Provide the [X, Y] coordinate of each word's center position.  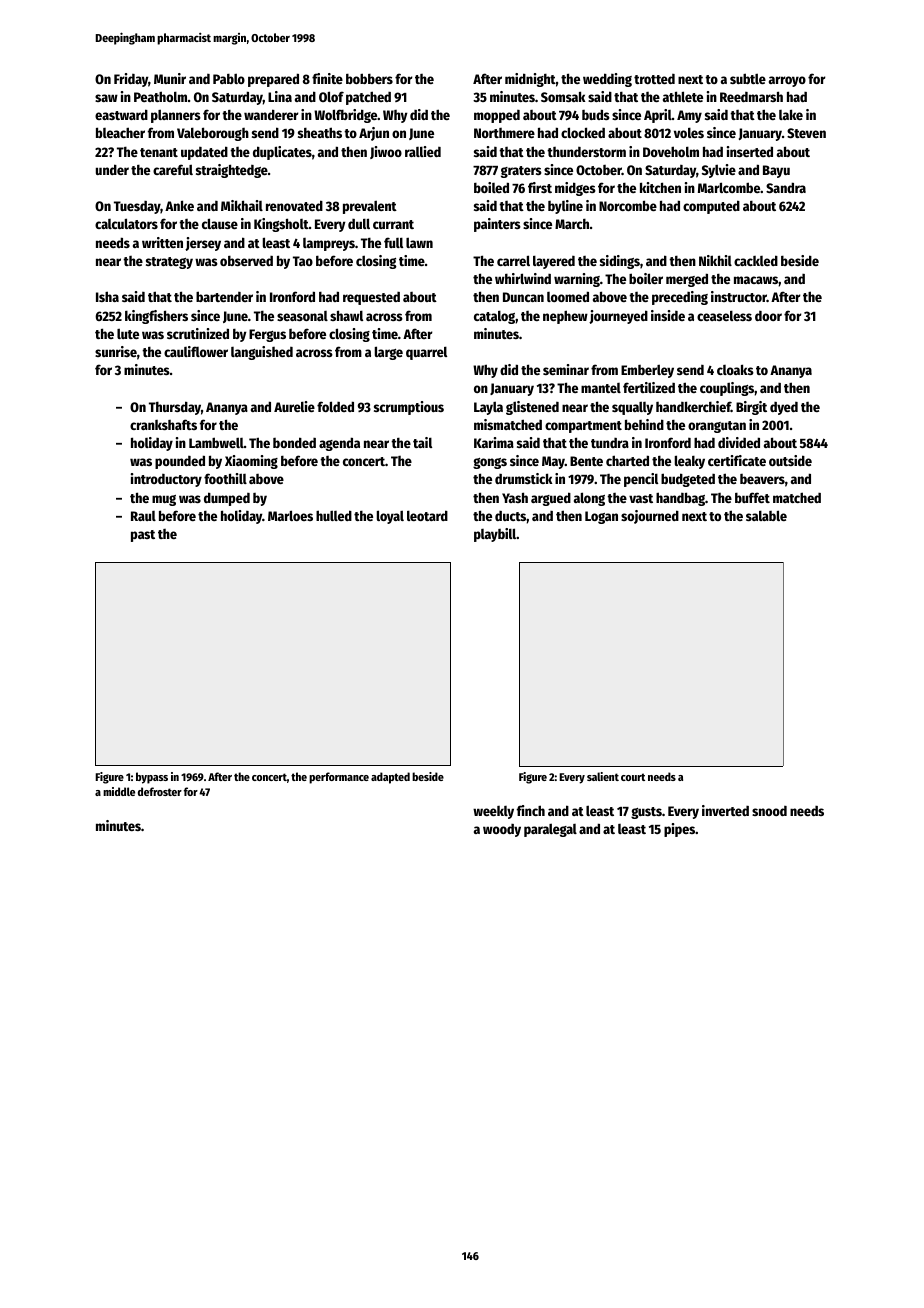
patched [368, 98]
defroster [160, 791]
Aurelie [294, 406]
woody [502, 830]
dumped [227, 499]
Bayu [776, 171]
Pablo [229, 78]
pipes [679, 830]
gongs [490, 463]
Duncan [523, 297]
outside [790, 460]
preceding [680, 298]
